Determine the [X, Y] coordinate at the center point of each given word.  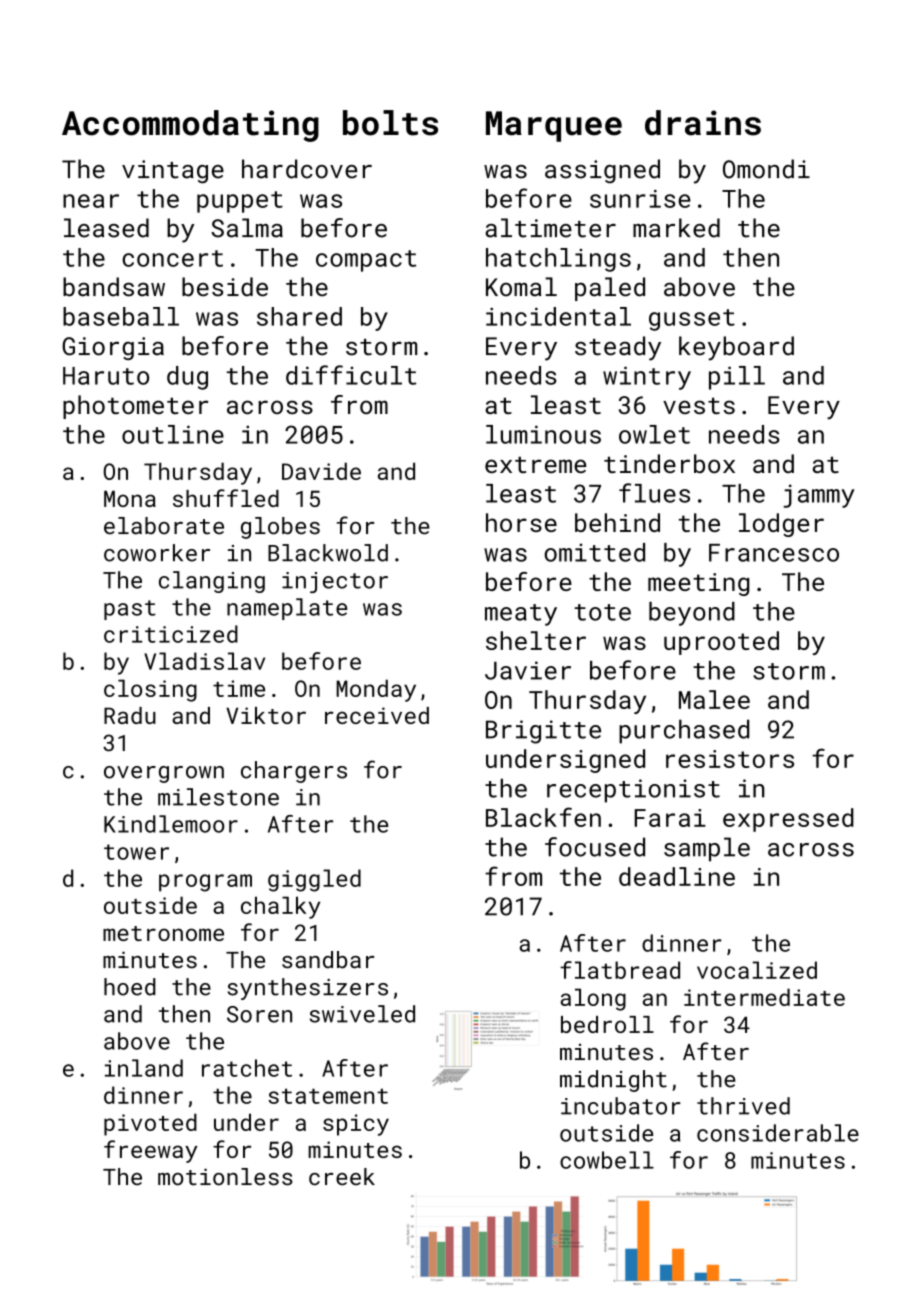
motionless [225, 1177]
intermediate [764, 997]
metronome [163, 933]
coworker [157, 553]
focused [595, 847]
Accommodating [190, 126]
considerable [778, 1133]
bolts [390, 123]
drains [703, 123]
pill [737, 378]
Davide [321, 471]
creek [342, 1177]
